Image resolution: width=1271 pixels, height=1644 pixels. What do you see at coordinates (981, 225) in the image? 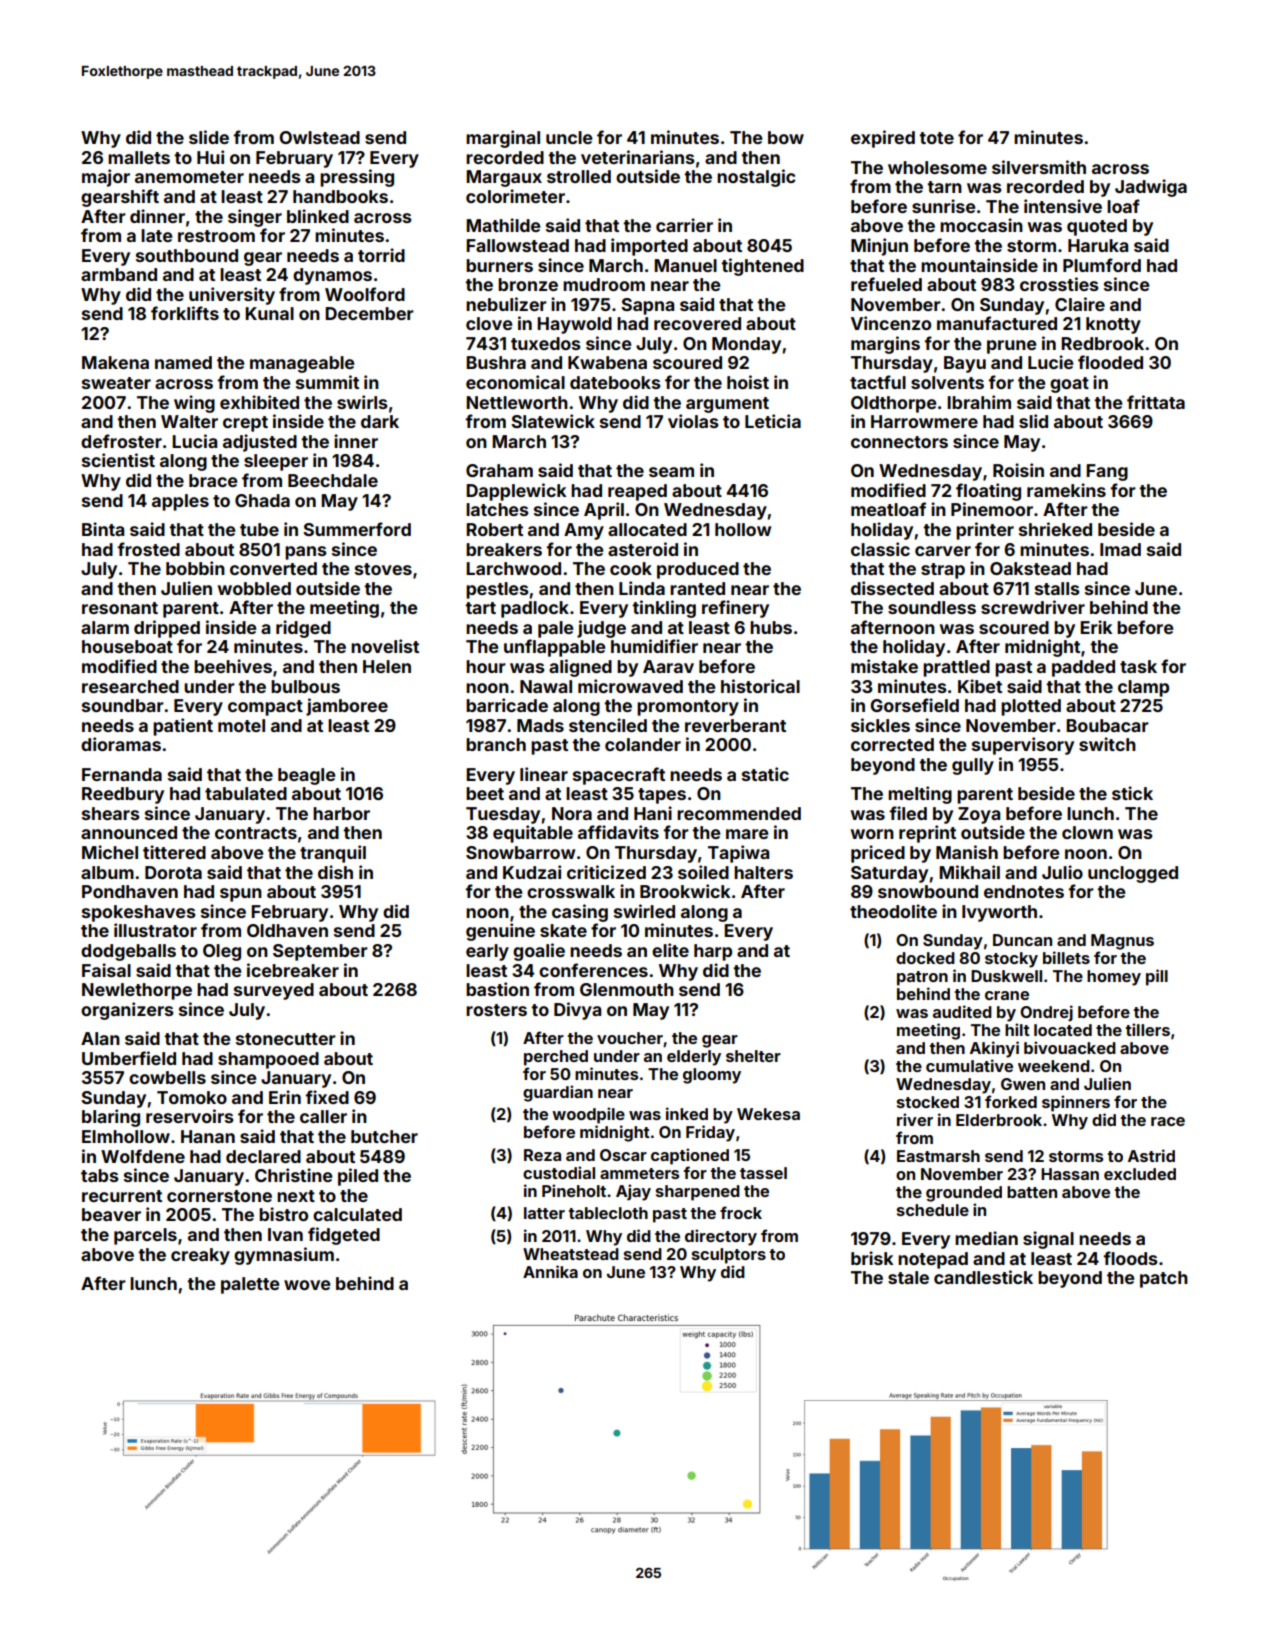
I see `moccasin` at bounding box center [981, 225].
